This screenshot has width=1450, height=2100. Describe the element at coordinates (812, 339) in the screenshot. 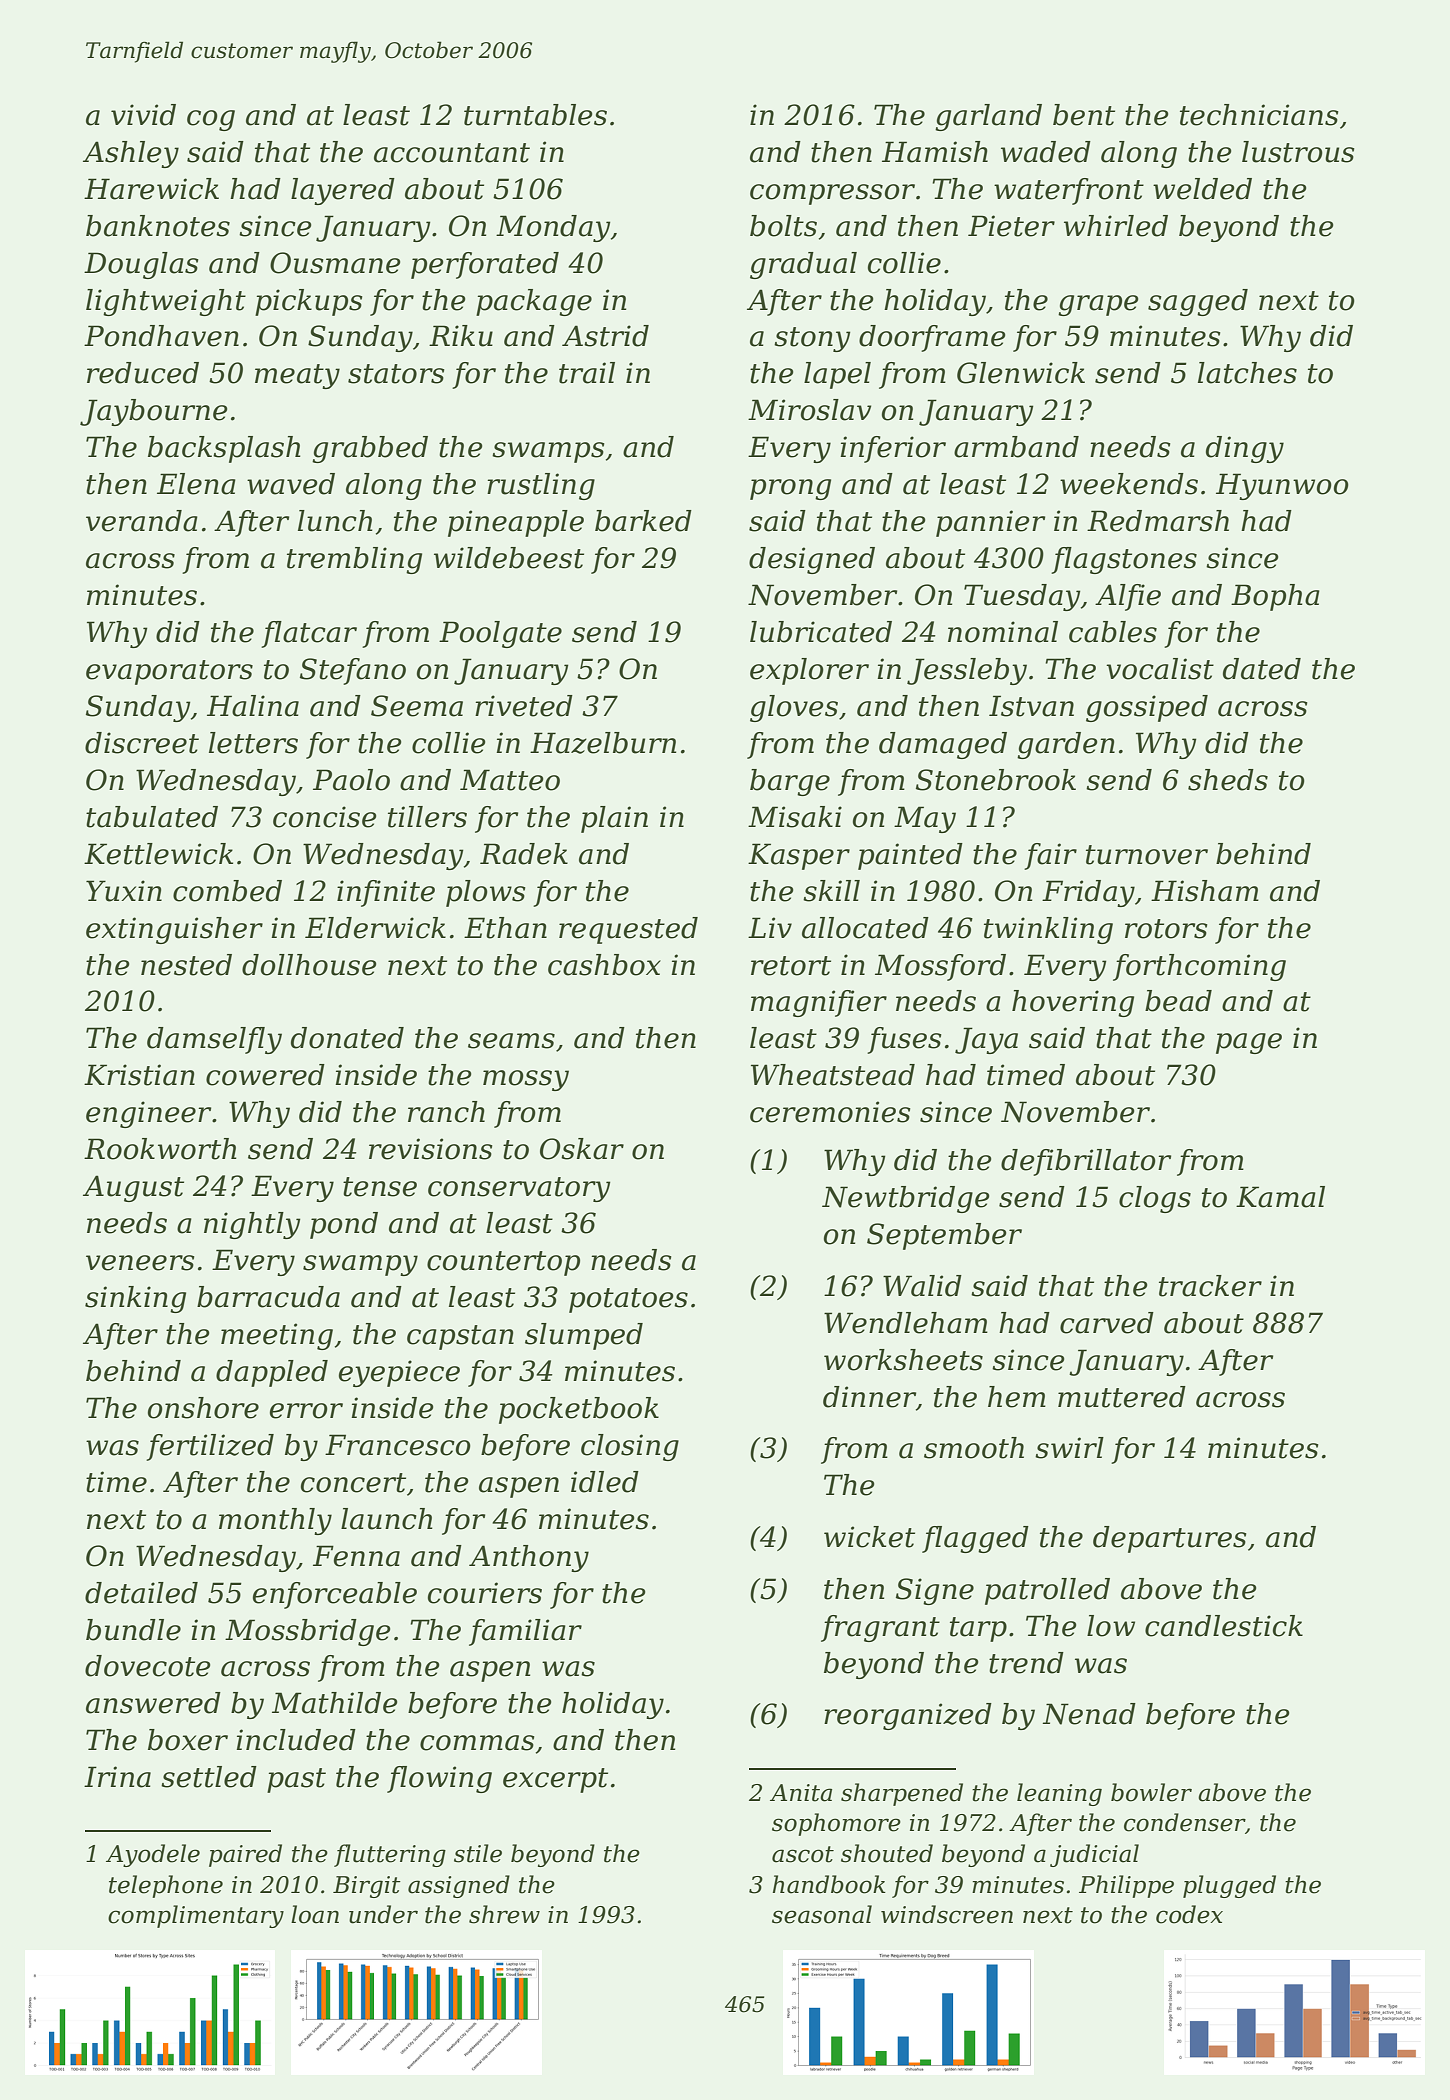

I see `stony` at that location.
